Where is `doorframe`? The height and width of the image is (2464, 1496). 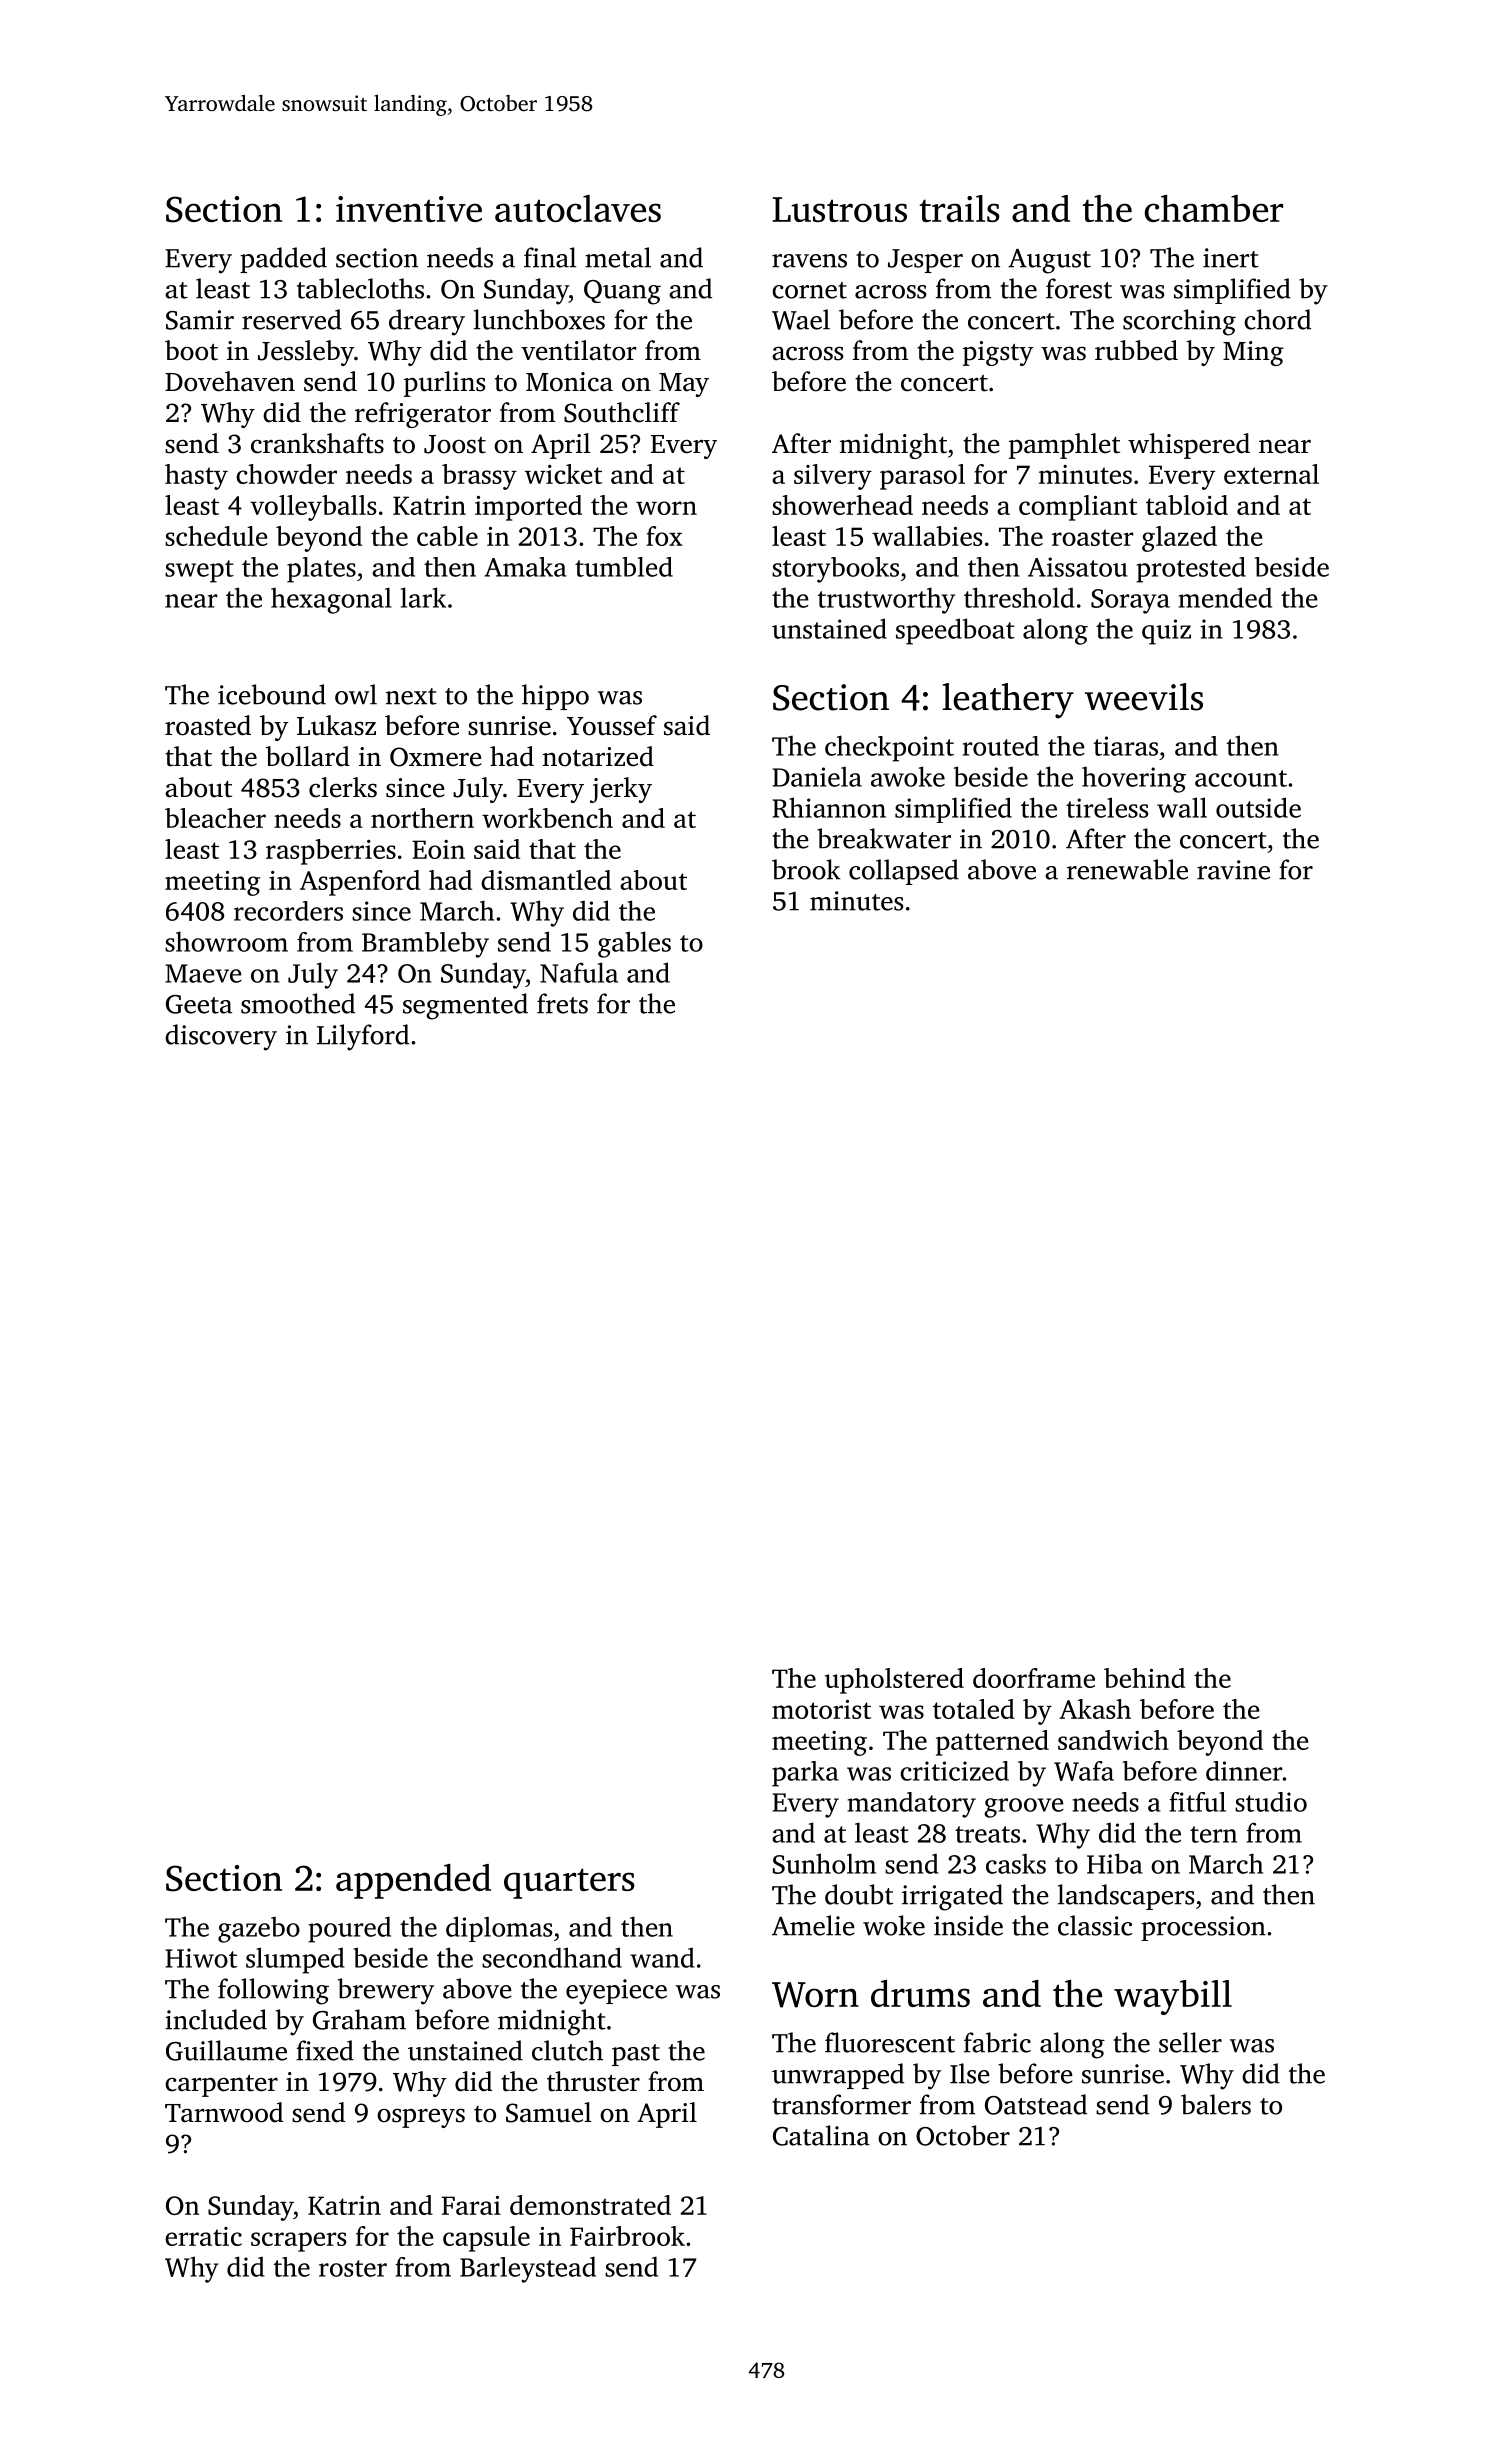
doorframe is located at coordinates (1034, 1678).
